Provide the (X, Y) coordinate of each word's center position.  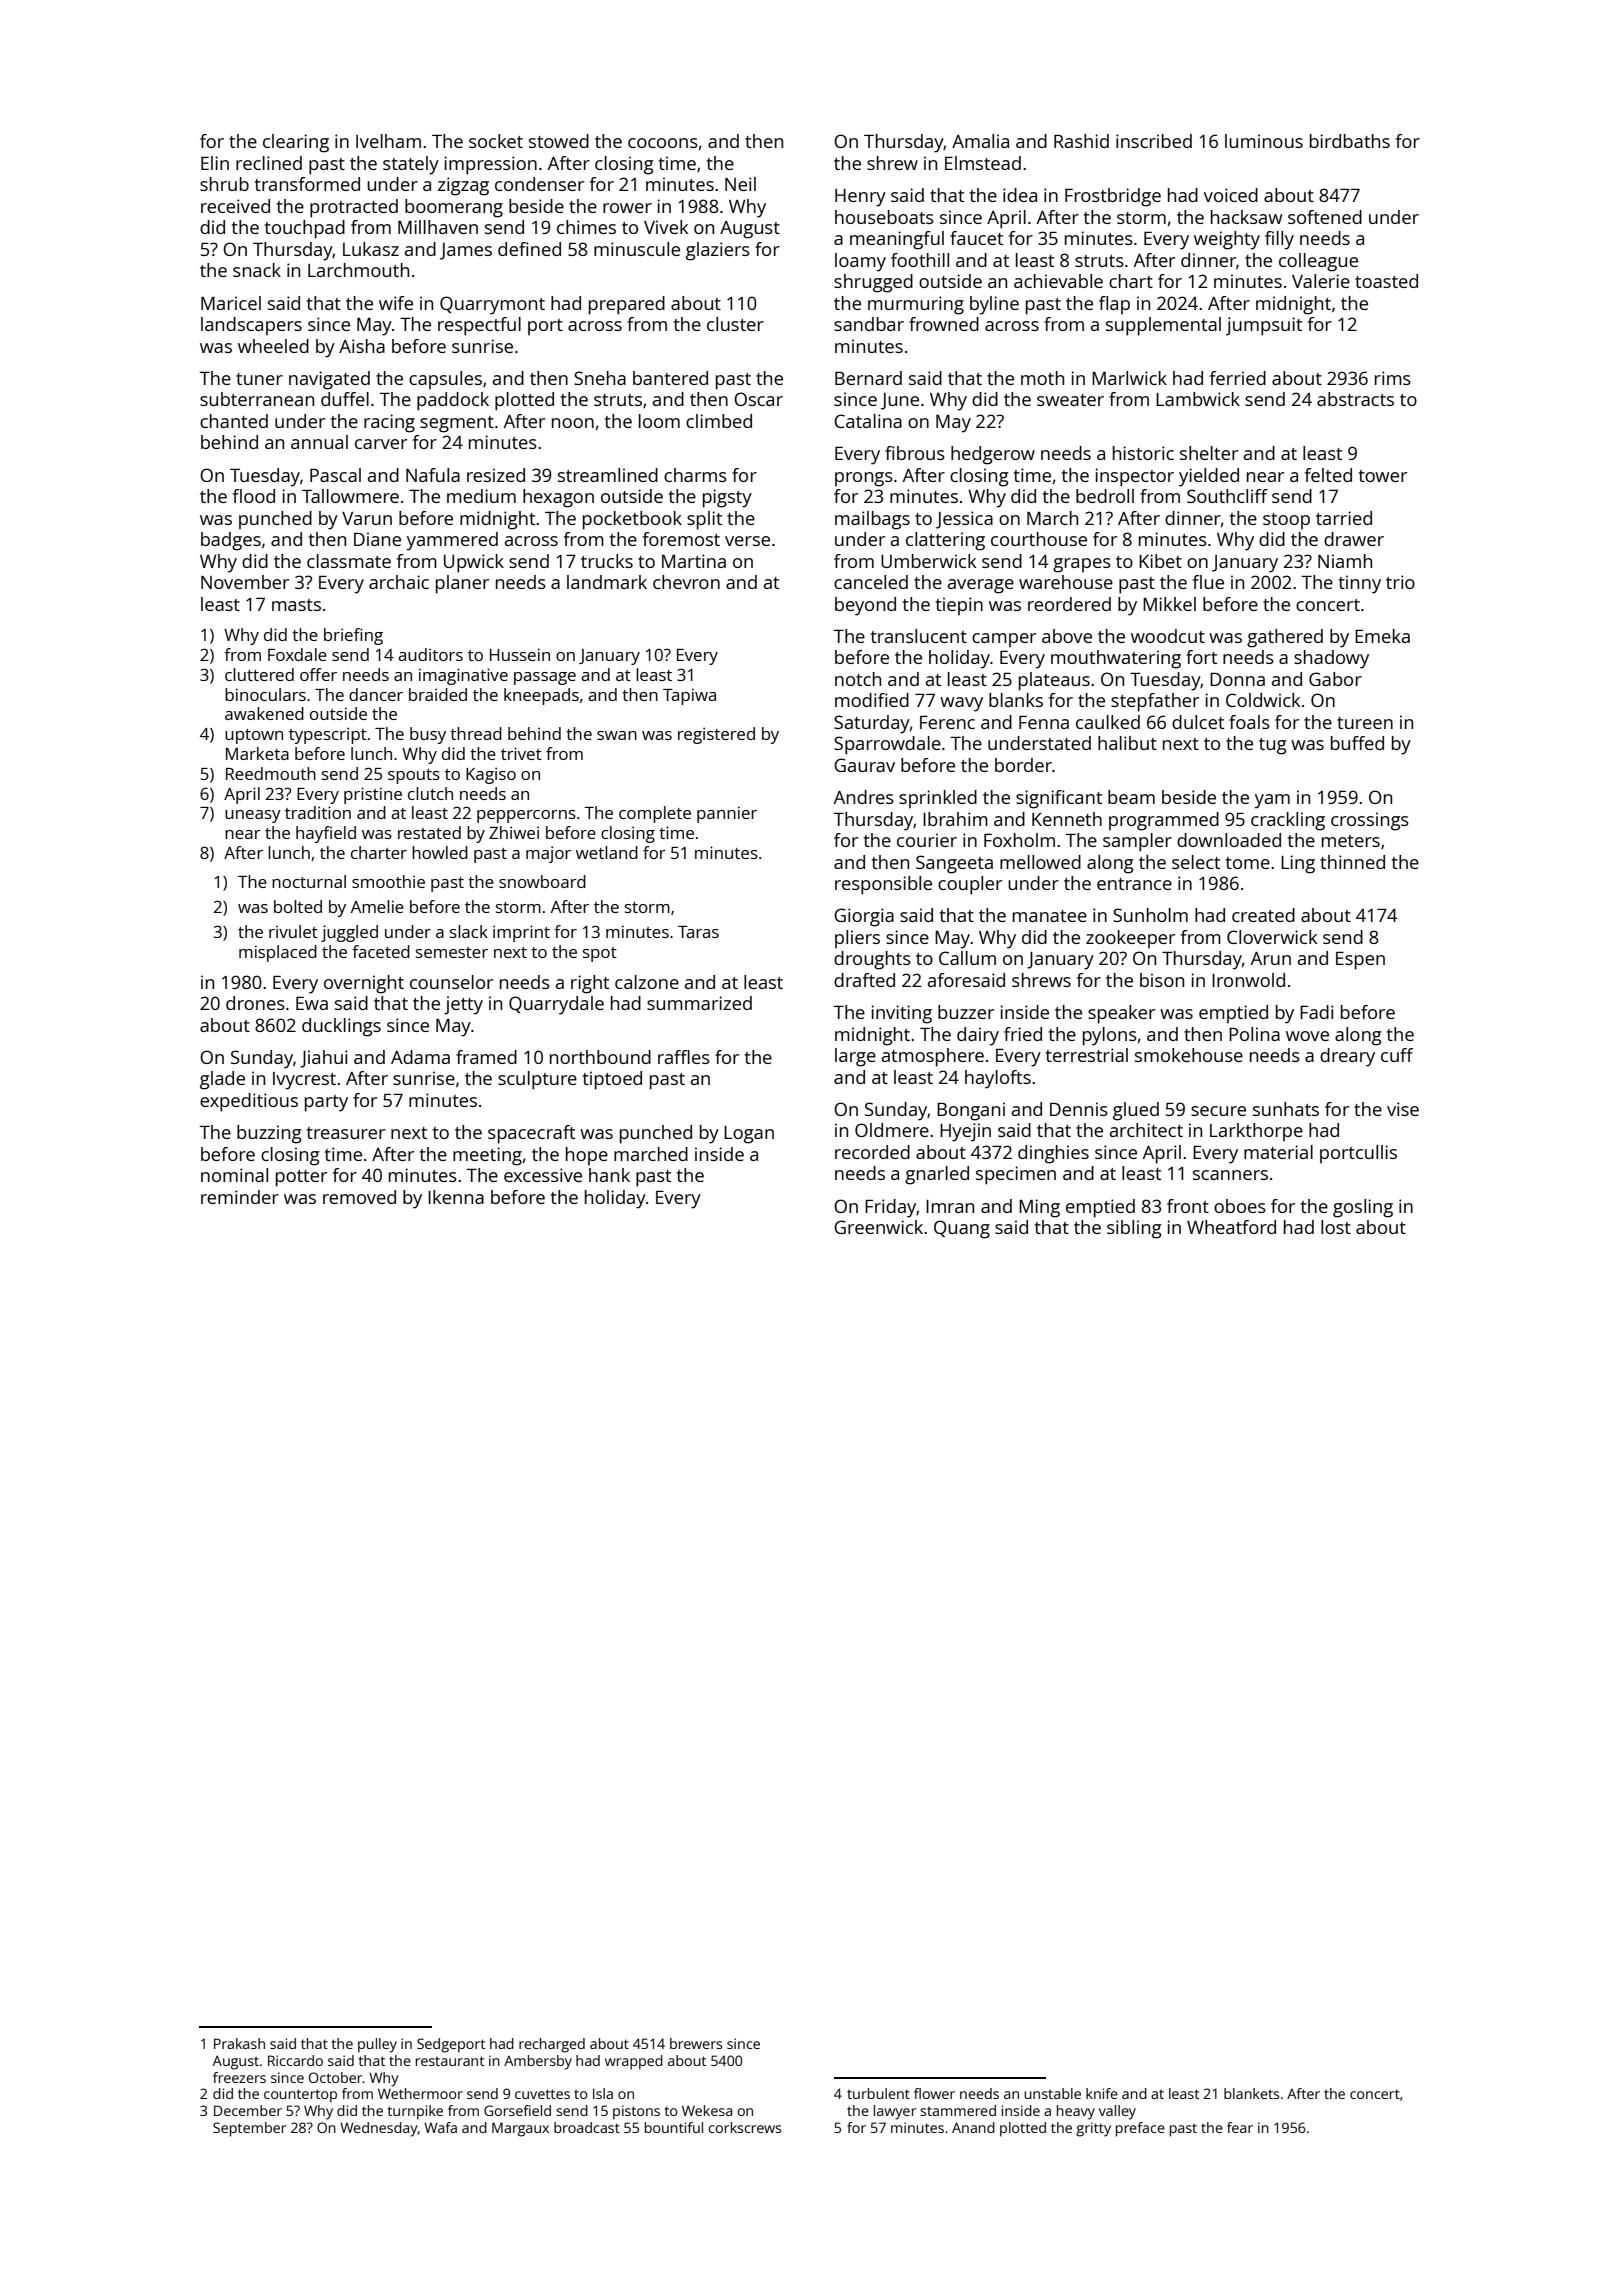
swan (617, 735)
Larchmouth (358, 270)
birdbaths (1350, 141)
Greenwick (878, 1227)
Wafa (440, 2127)
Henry (860, 198)
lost (1336, 1227)
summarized (699, 1003)
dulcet (1198, 722)
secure (1218, 1111)
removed (359, 1197)
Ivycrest (304, 1081)
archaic (399, 582)
